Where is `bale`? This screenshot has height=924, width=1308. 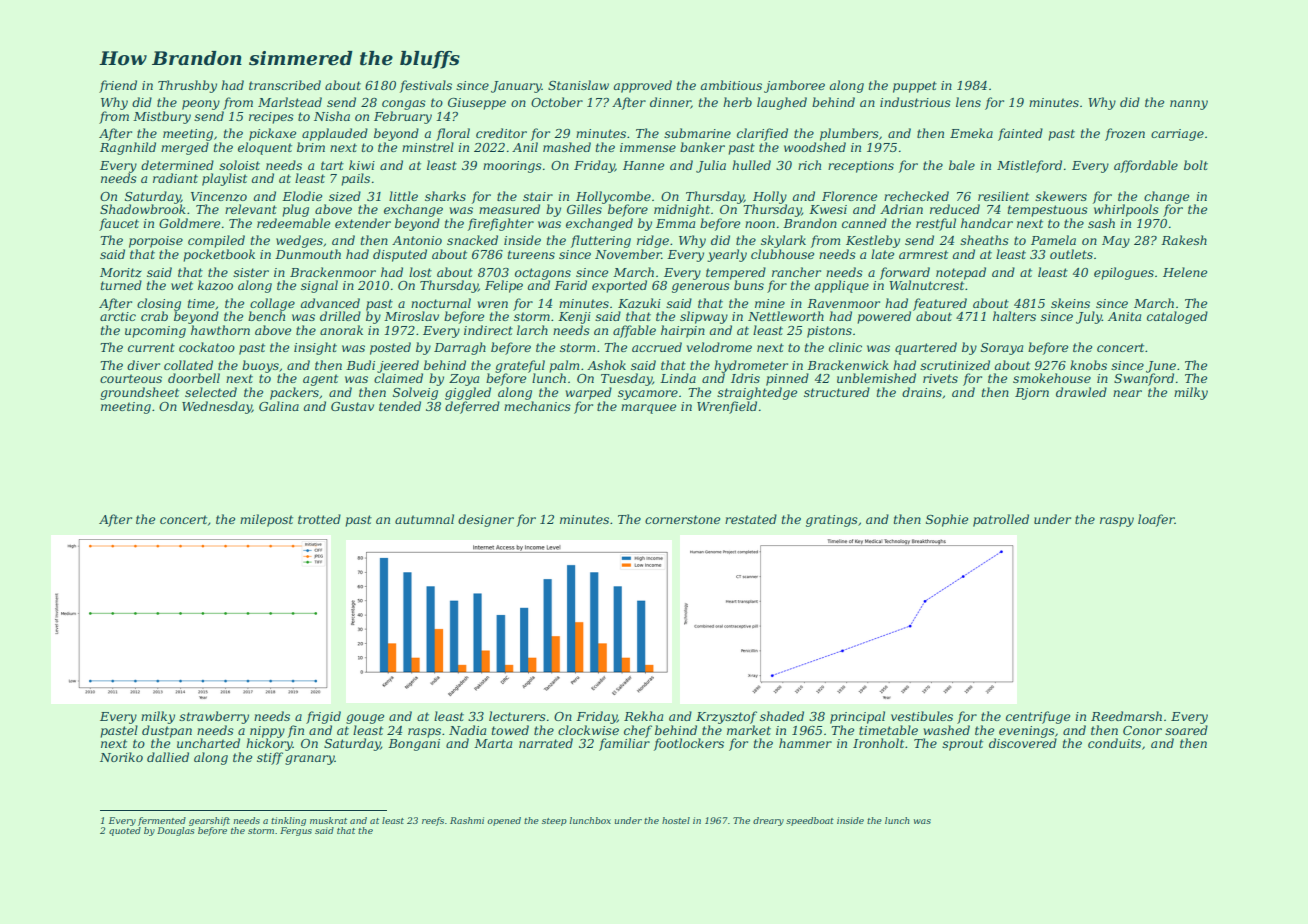 bale is located at coordinates (962, 165).
